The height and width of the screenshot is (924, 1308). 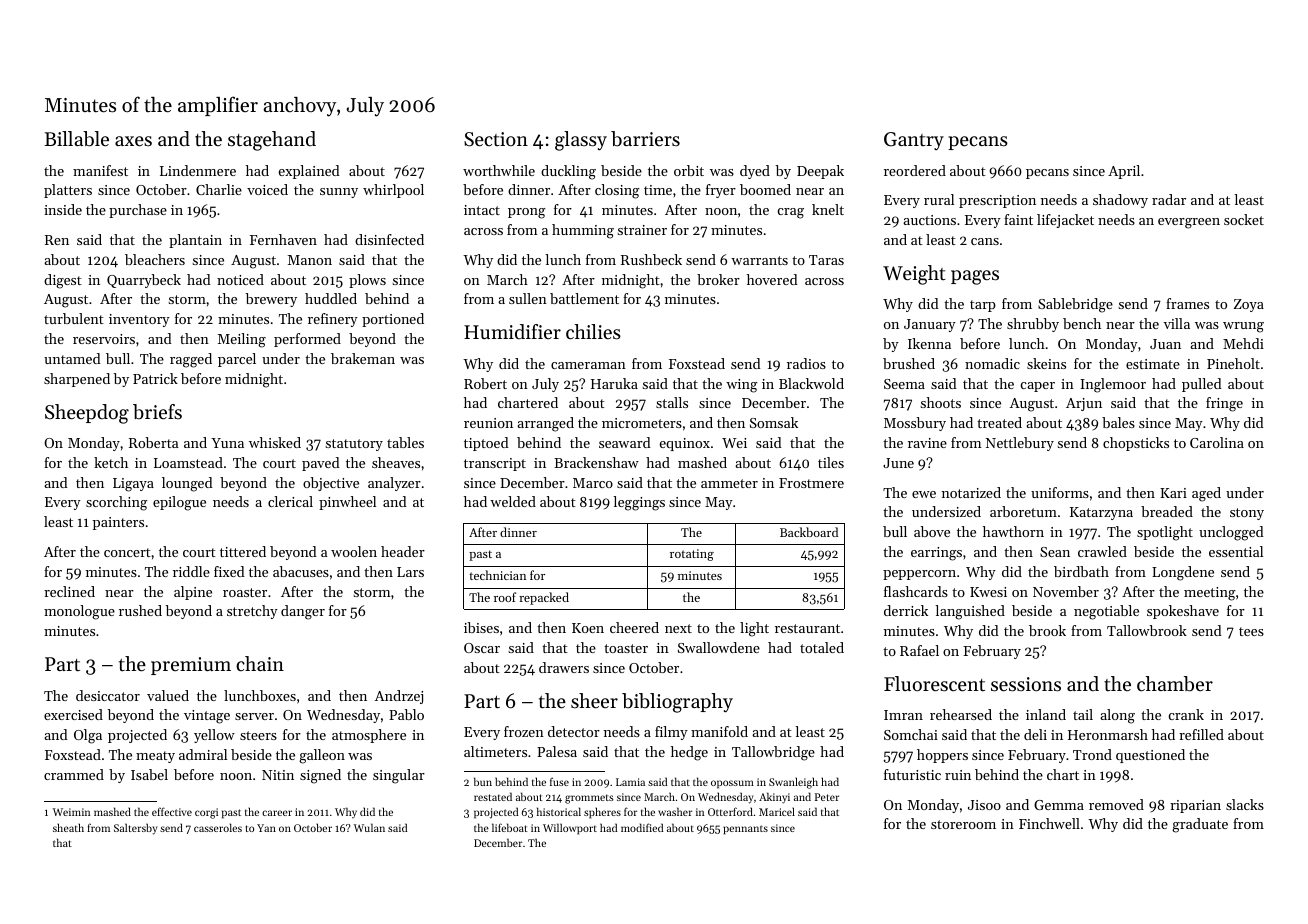 What do you see at coordinates (1233, 363) in the screenshot?
I see `Pineholt` at bounding box center [1233, 363].
